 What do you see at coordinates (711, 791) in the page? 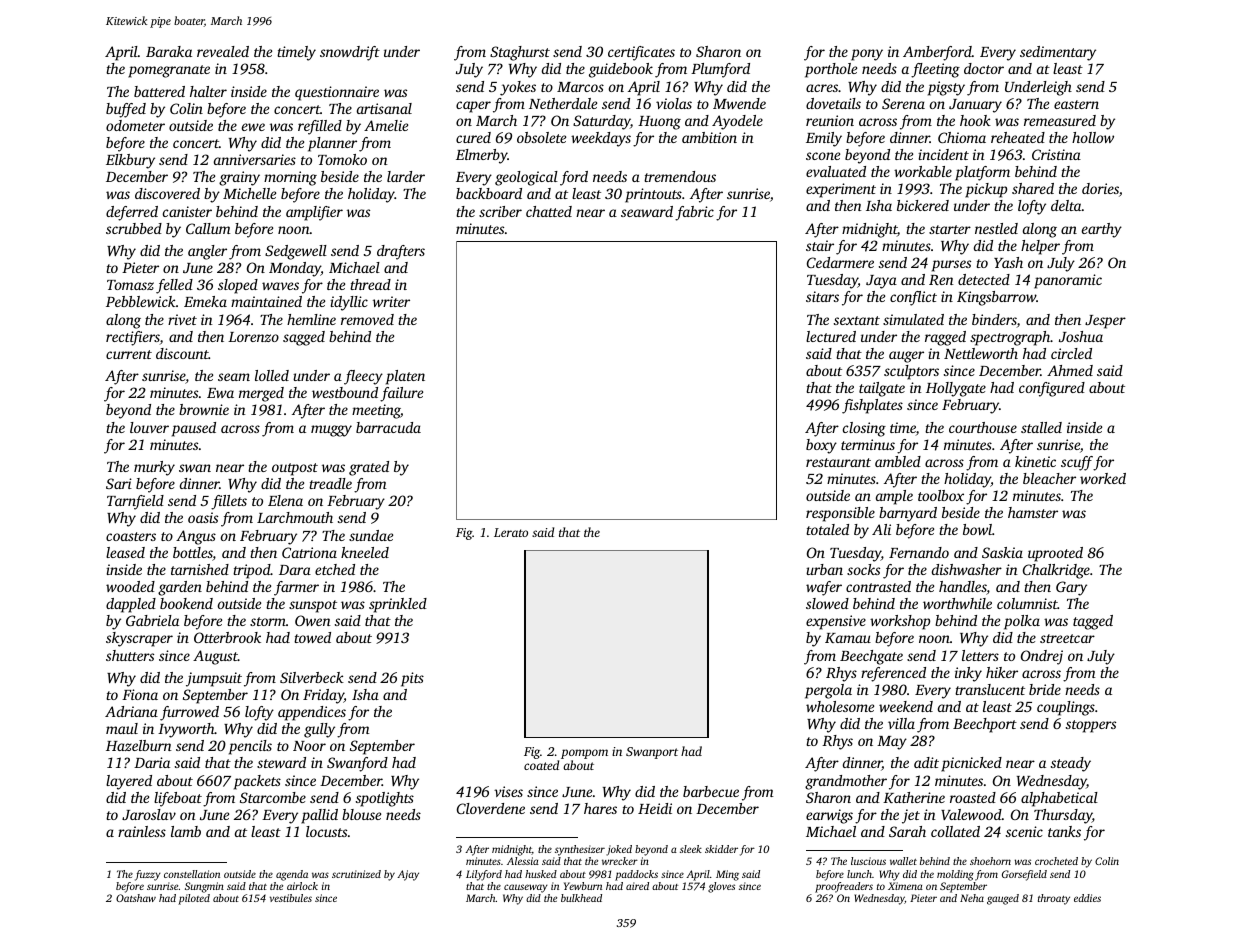
I see `barbecue` at bounding box center [711, 791].
